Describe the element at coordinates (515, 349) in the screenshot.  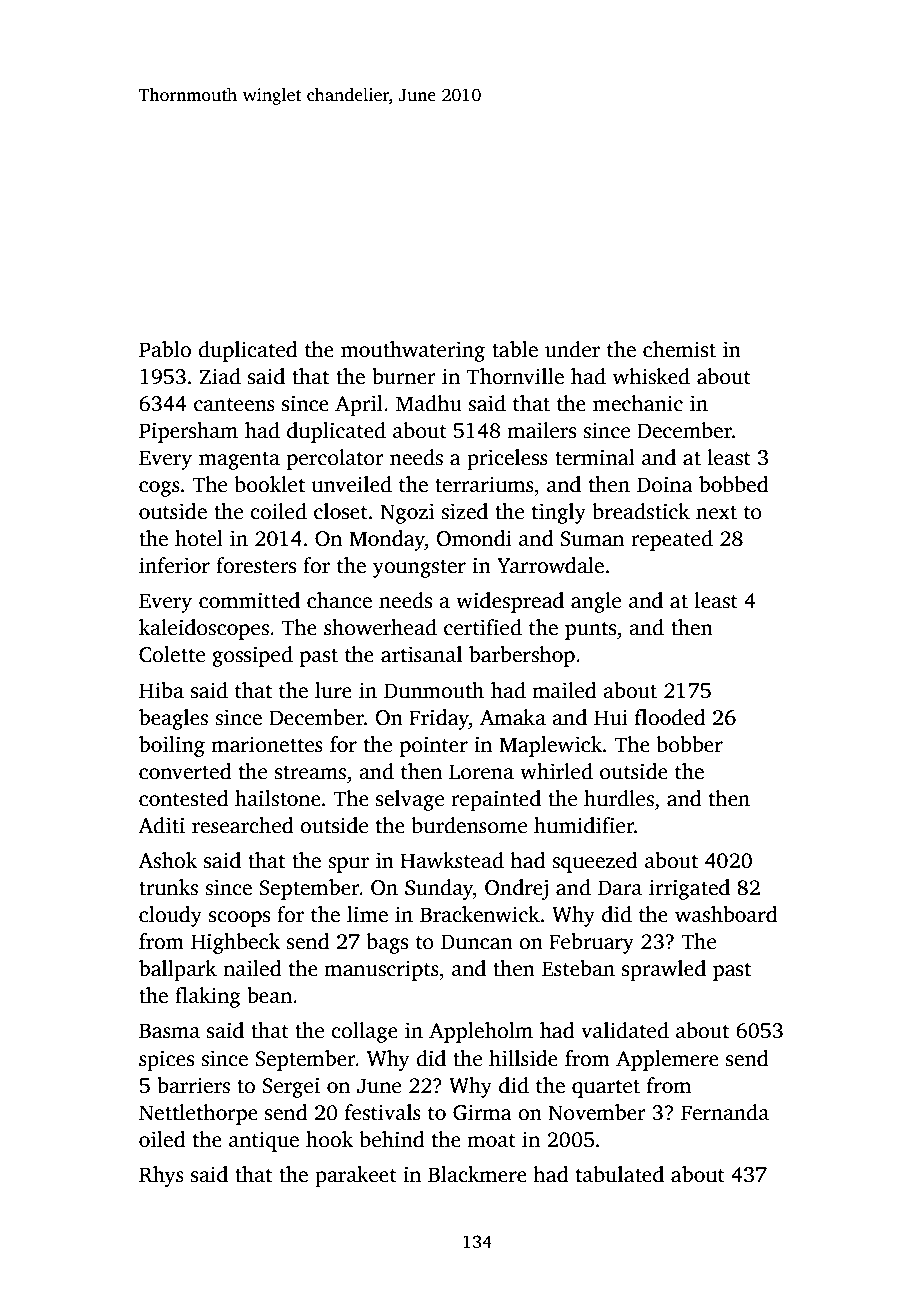
I see `table` at that location.
